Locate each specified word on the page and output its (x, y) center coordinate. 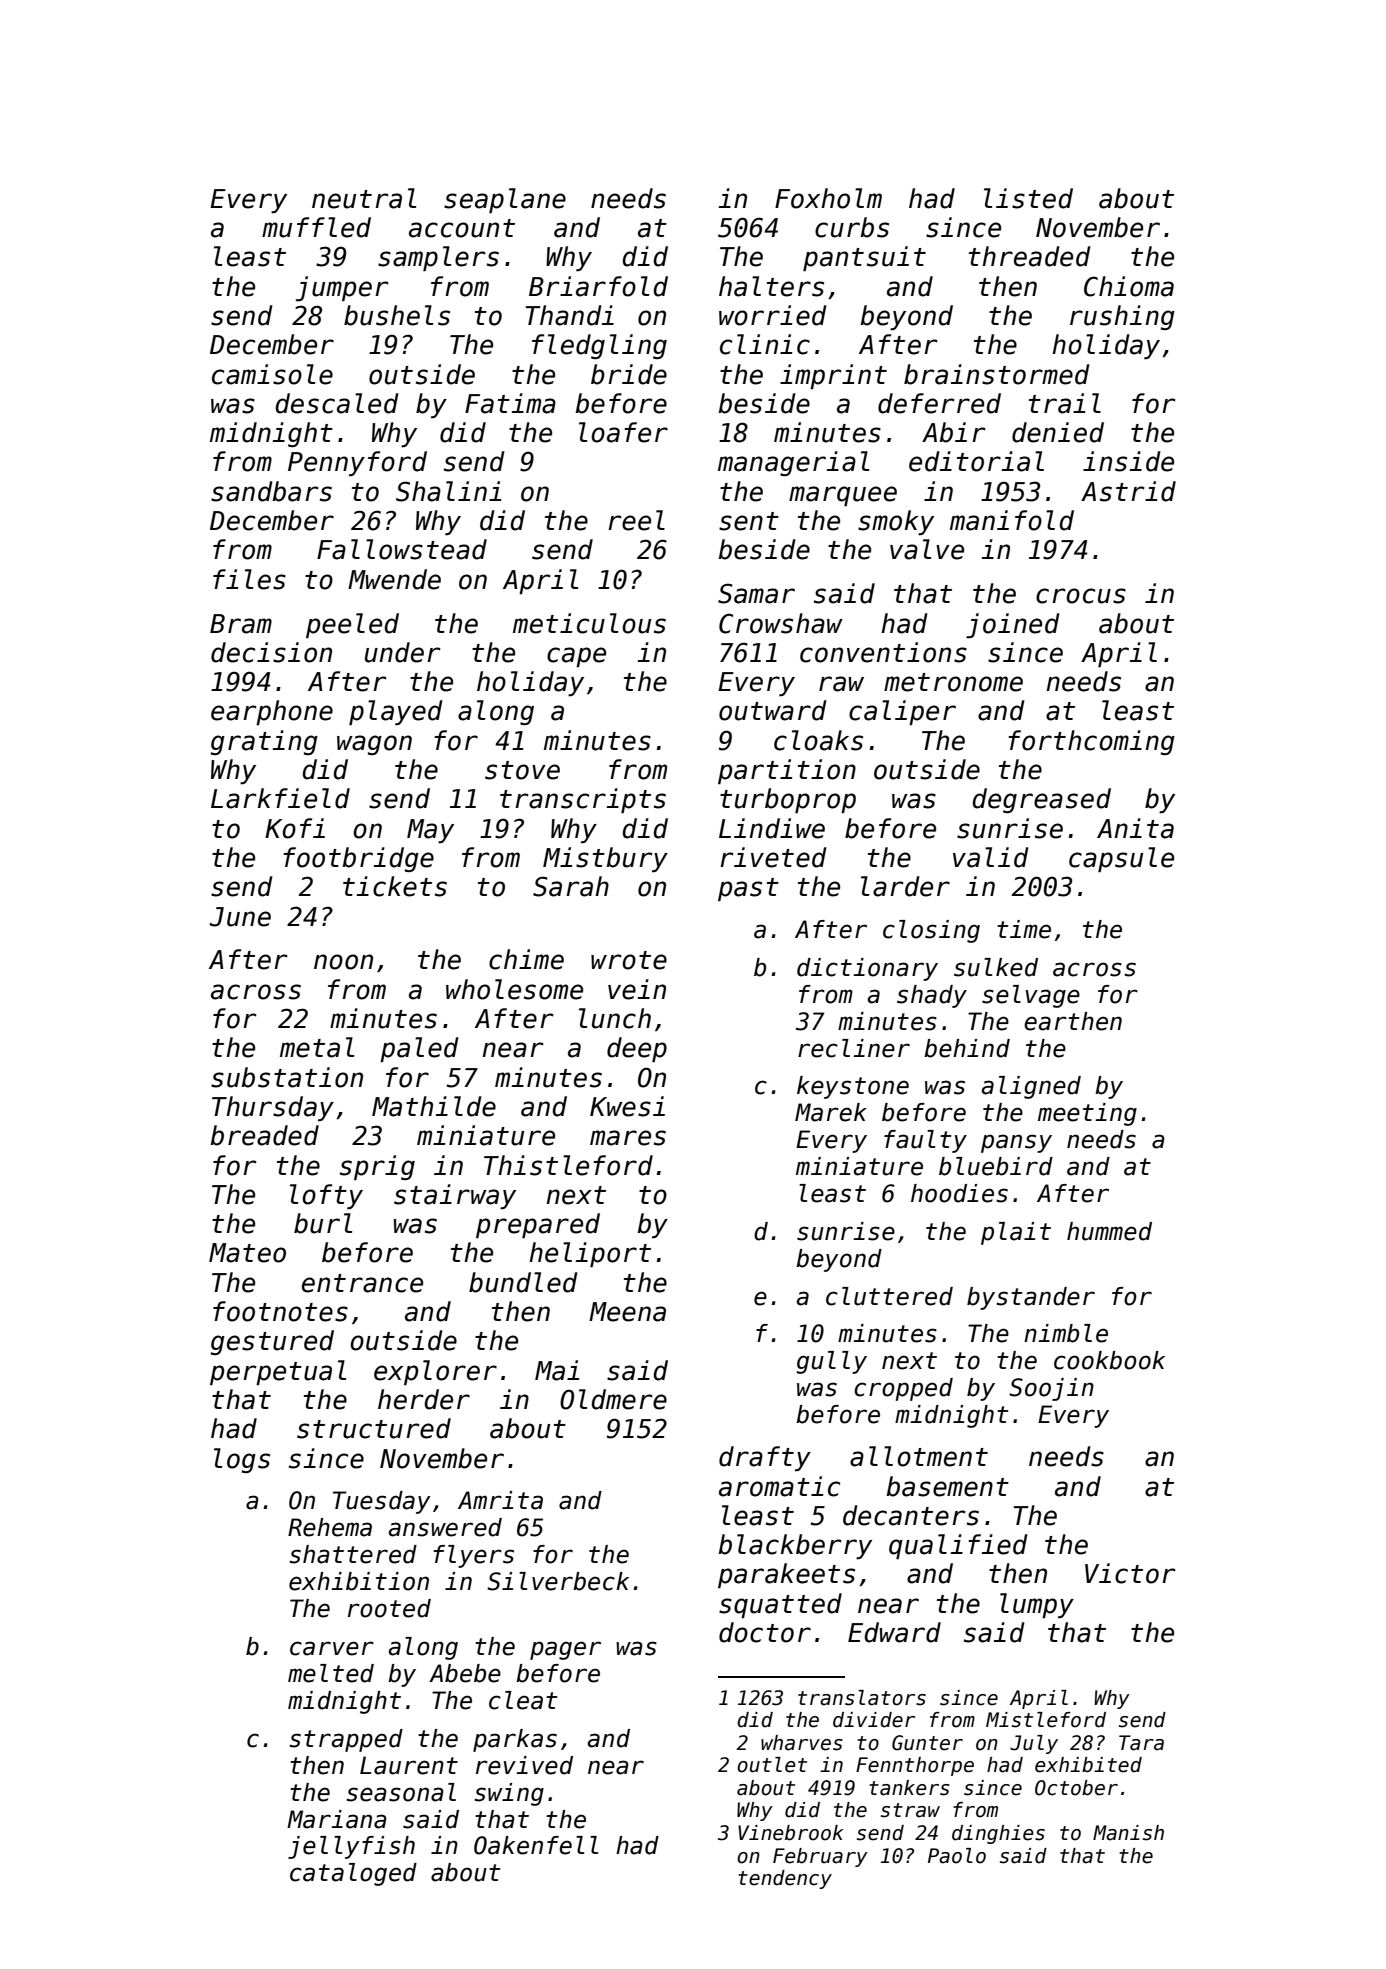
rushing (1122, 317)
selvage (1031, 996)
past (748, 889)
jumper (342, 289)
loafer (623, 432)
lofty (326, 1196)
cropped (903, 1389)
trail (1065, 403)
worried (773, 315)
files (249, 579)
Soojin (1051, 1389)
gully (831, 1362)
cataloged (353, 1874)
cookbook (1109, 1360)
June (240, 917)
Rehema (330, 1527)
